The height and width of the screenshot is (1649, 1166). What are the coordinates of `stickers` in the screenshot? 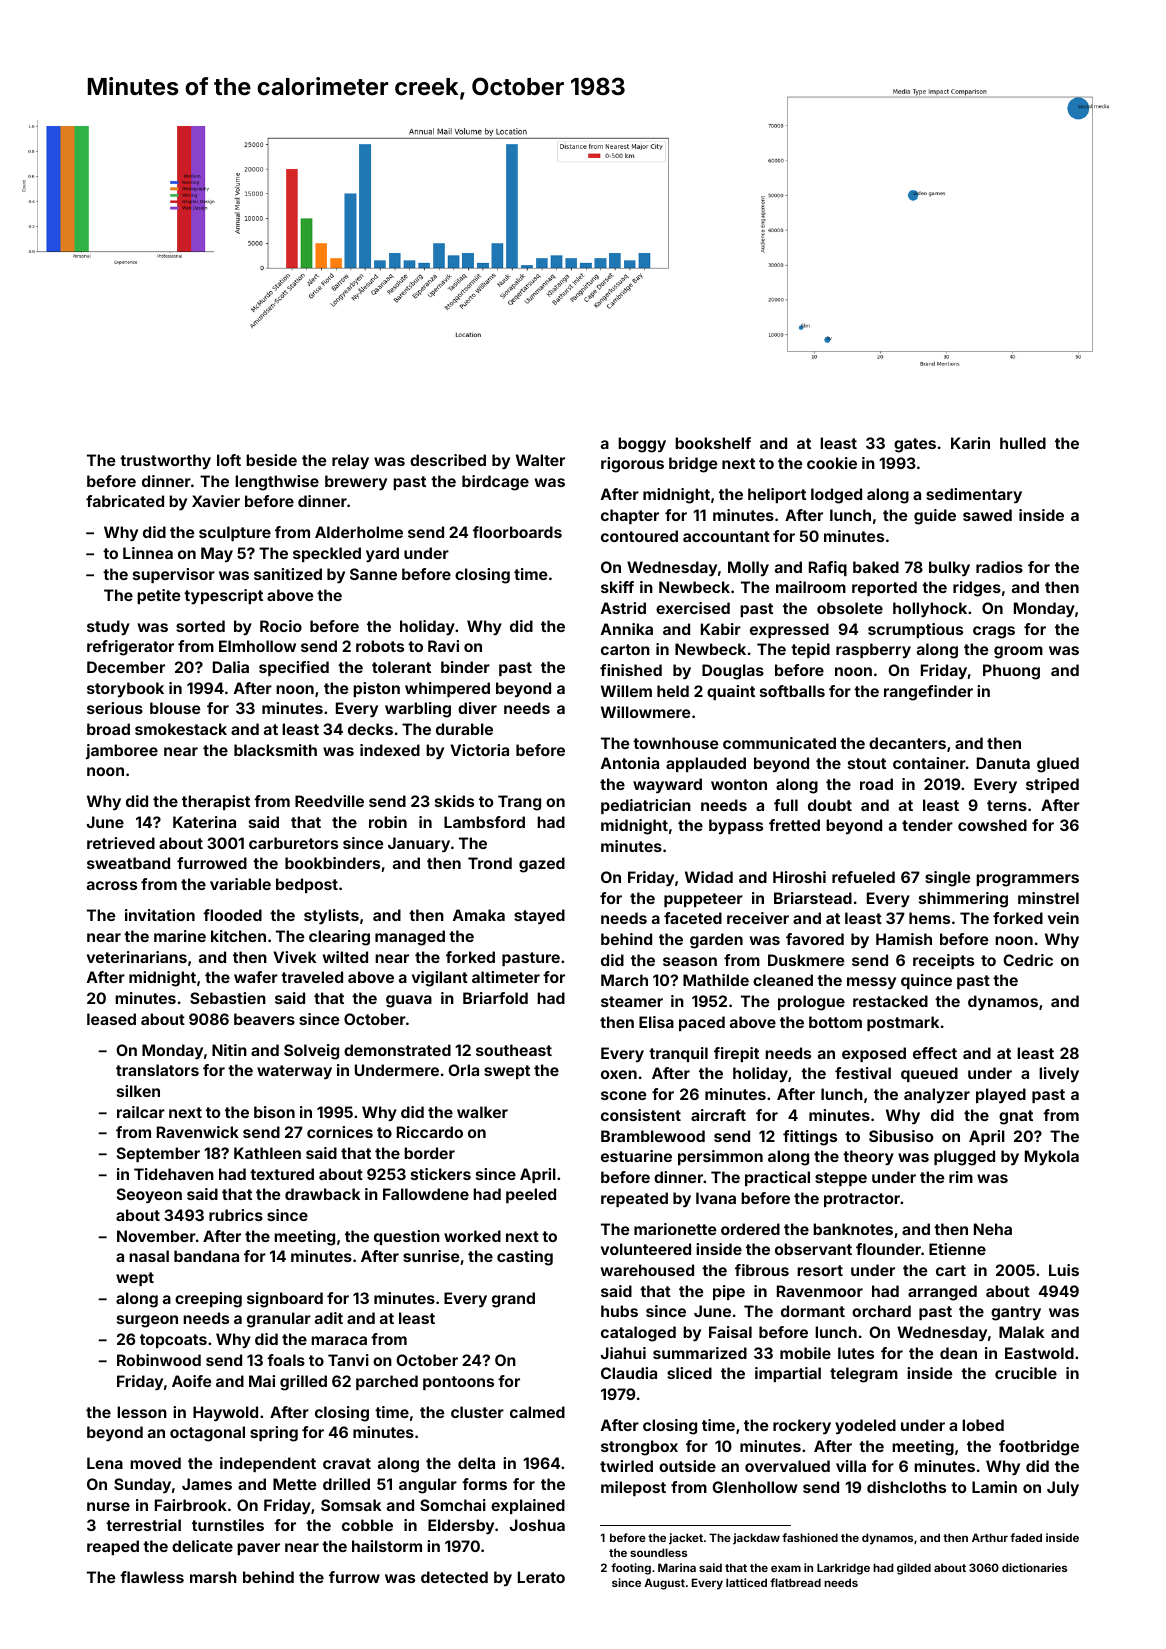 It's located at (441, 1174).
